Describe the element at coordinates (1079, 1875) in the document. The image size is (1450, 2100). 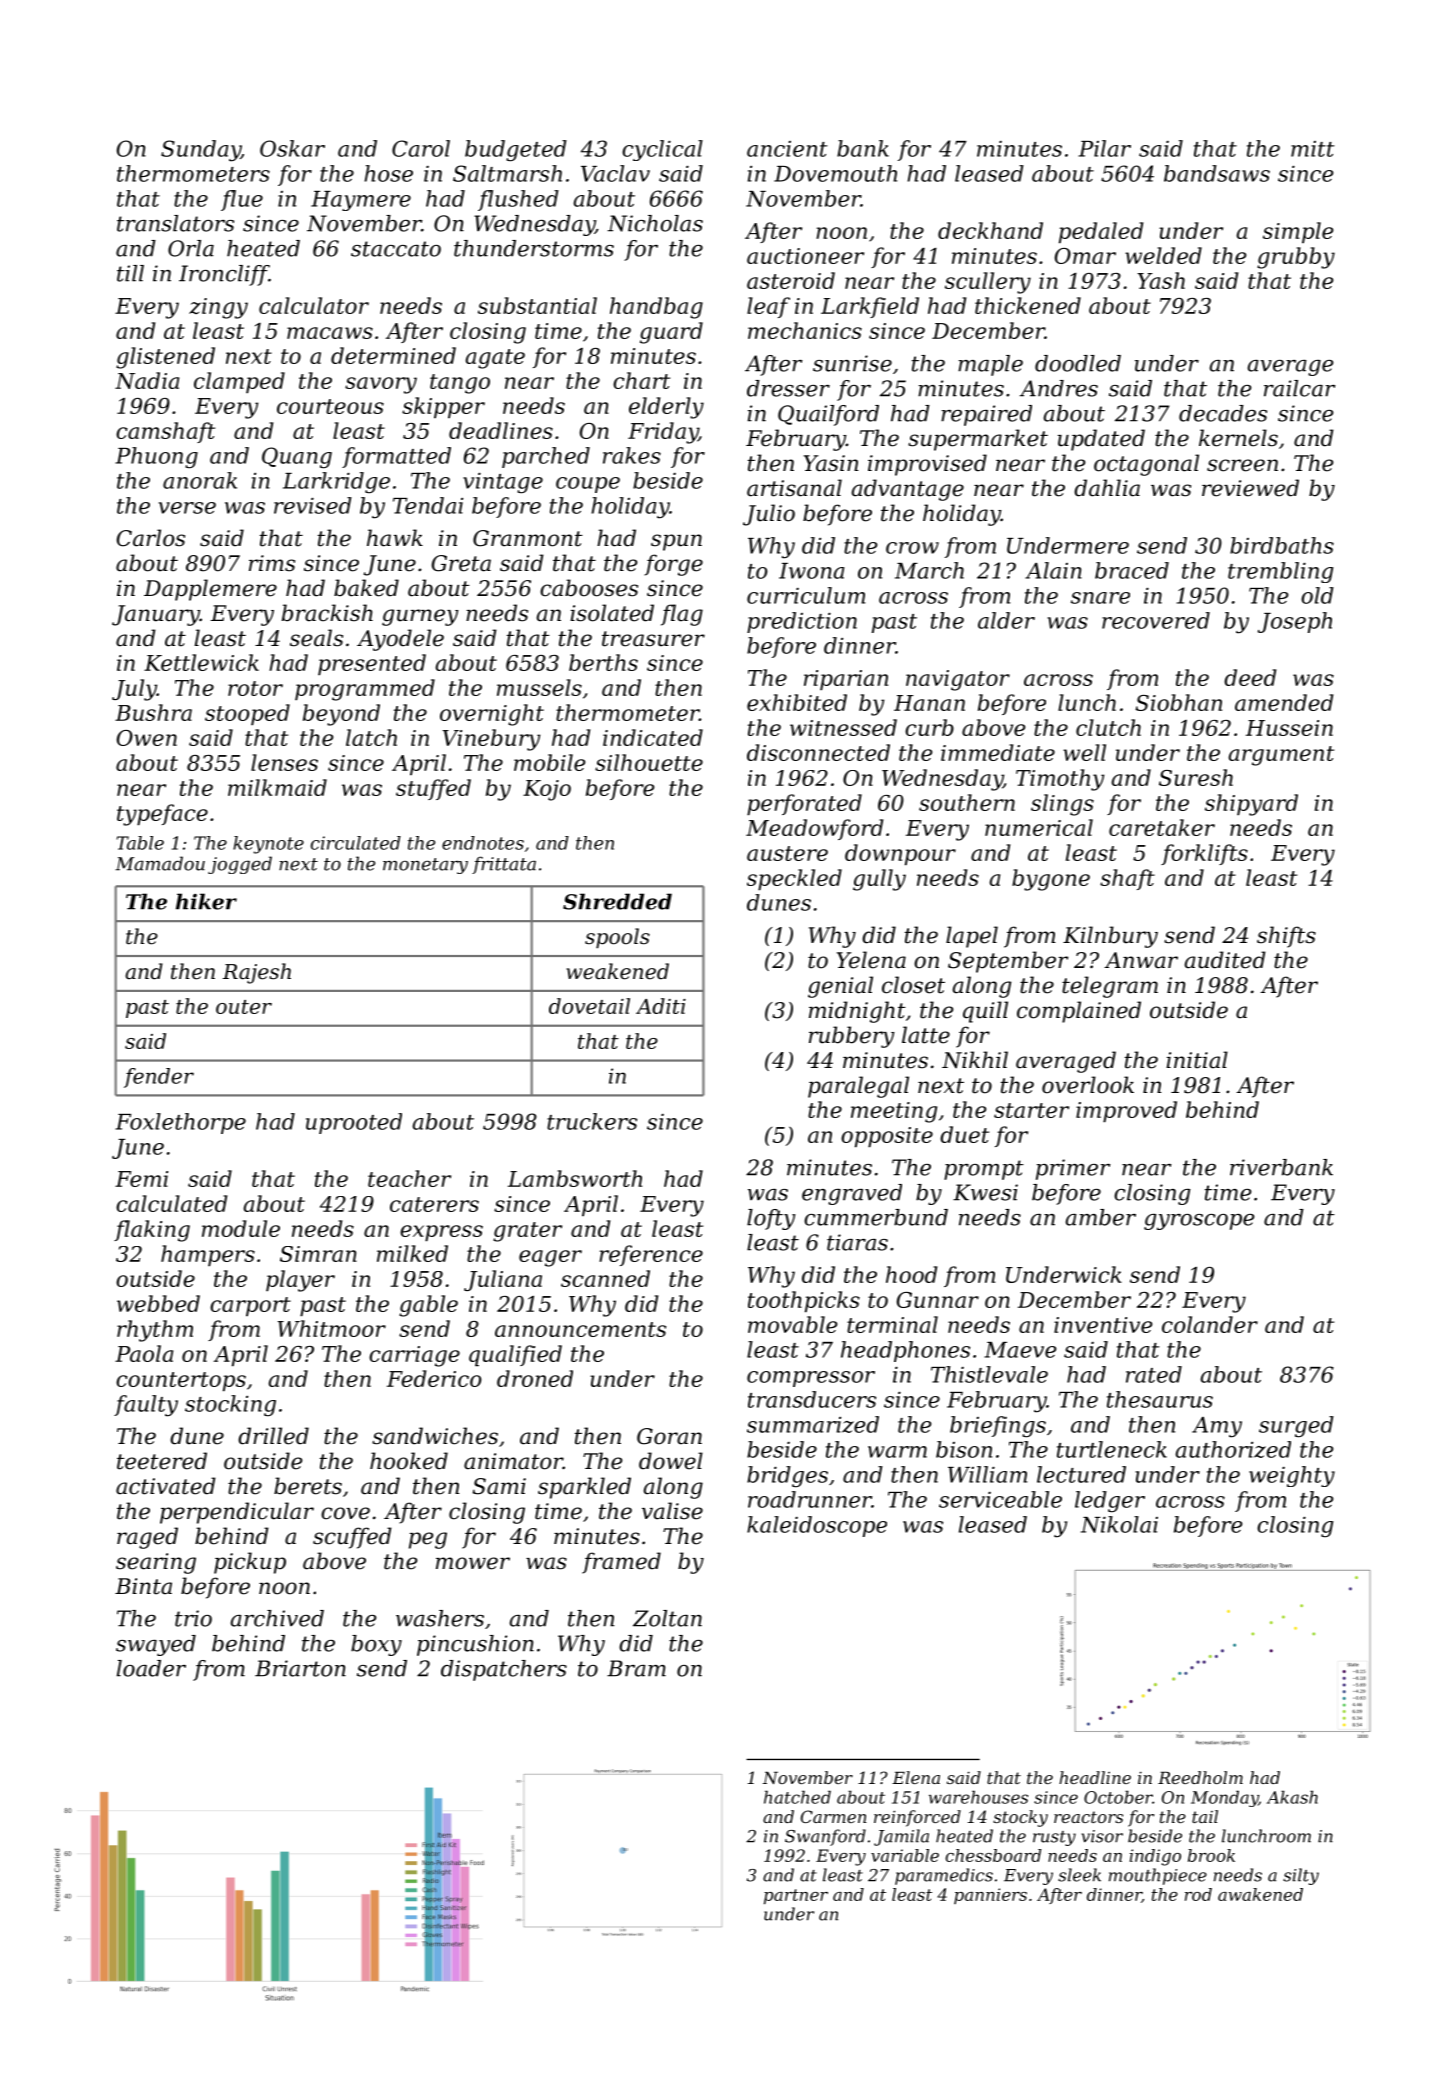
I see `sleek` at that location.
